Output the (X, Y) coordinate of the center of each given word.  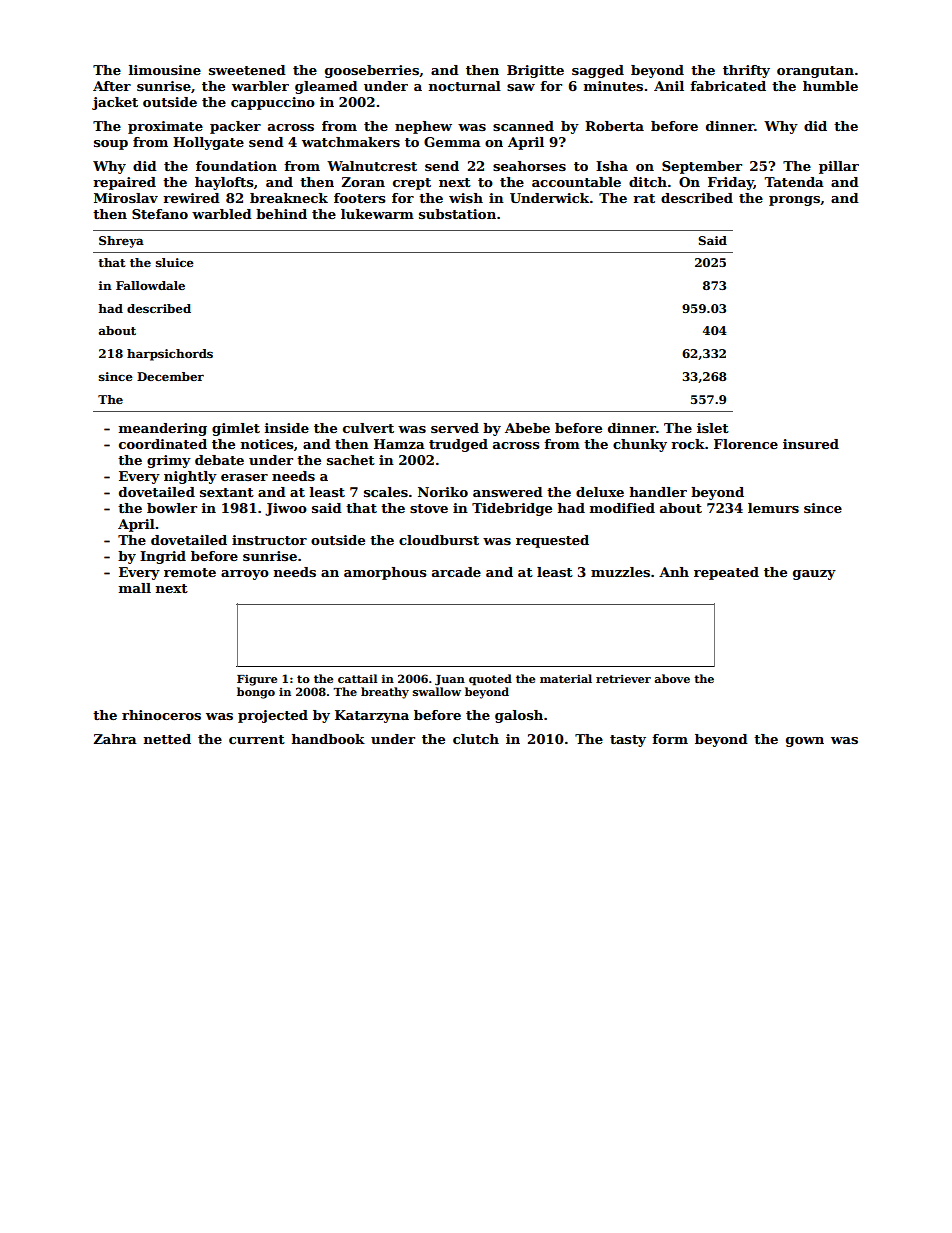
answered (508, 492)
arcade (456, 572)
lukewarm (377, 214)
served (455, 428)
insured (811, 444)
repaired (124, 183)
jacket (115, 103)
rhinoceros (161, 715)
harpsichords (170, 355)
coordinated (163, 444)
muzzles (620, 572)
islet (713, 428)
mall (135, 588)
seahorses (529, 166)
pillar (839, 167)
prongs (794, 201)
